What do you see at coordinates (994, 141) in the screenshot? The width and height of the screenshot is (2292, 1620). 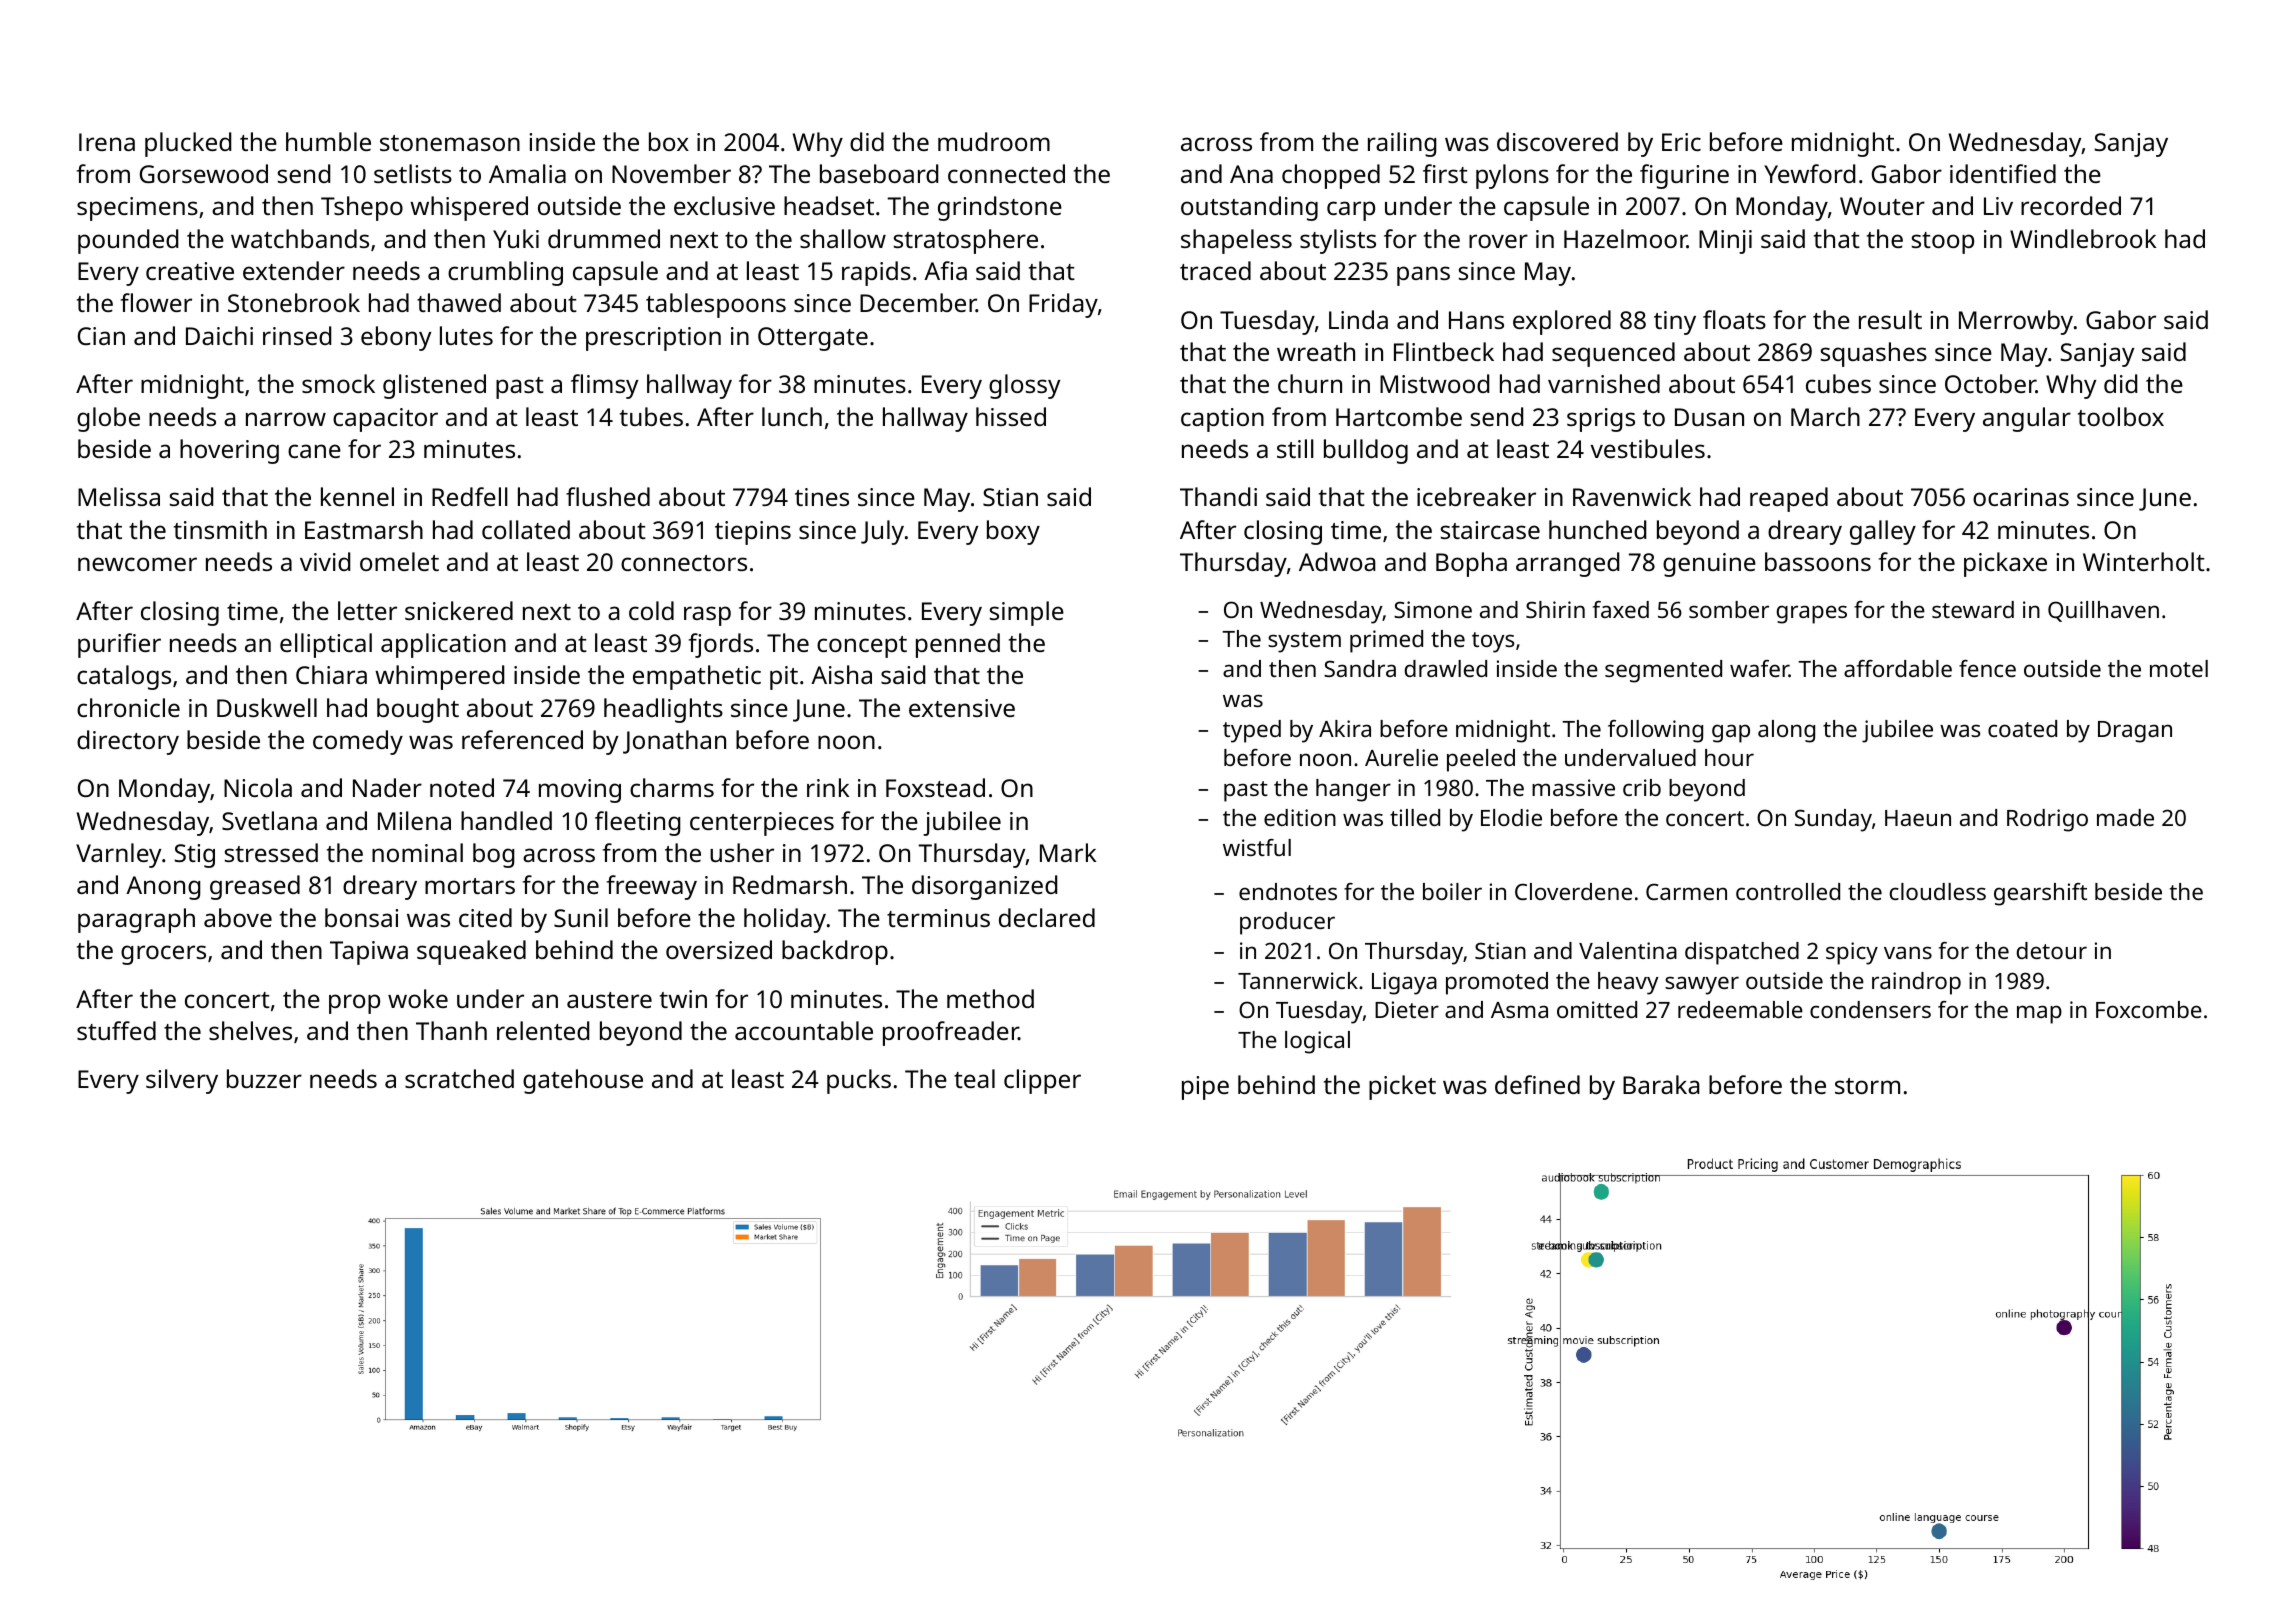 I see `mudroom` at bounding box center [994, 141].
